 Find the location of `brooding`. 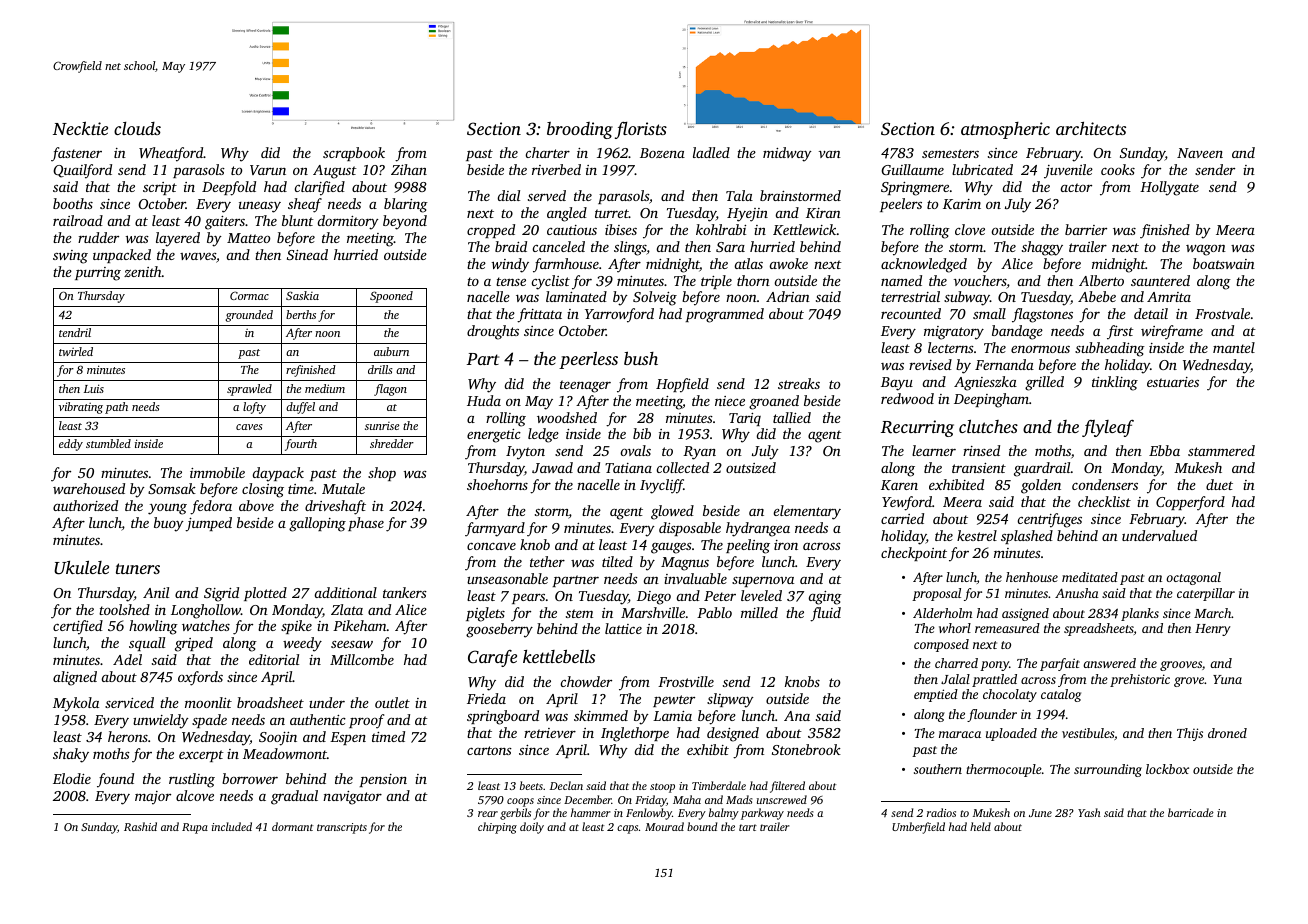

brooding is located at coordinates (580, 130).
